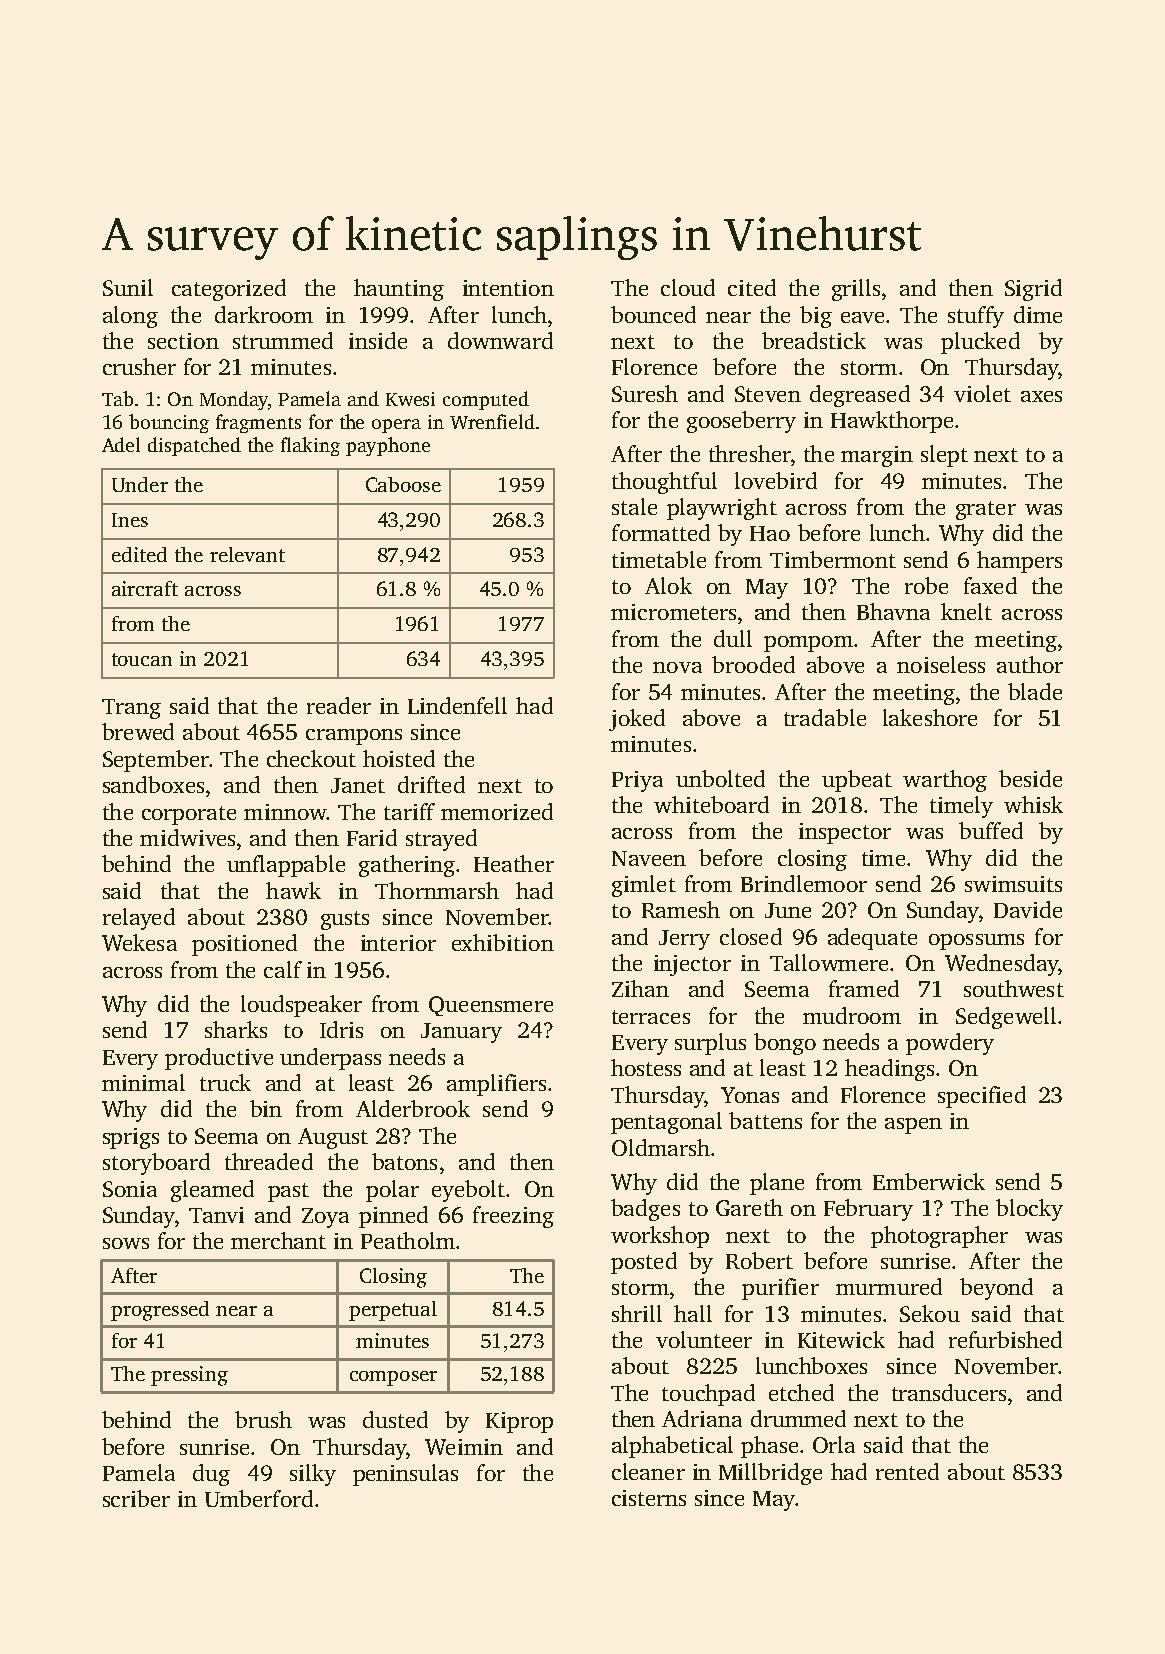  What do you see at coordinates (259, 1498) in the screenshot?
I see `Umberford` at bounding box center [259, 1498].
